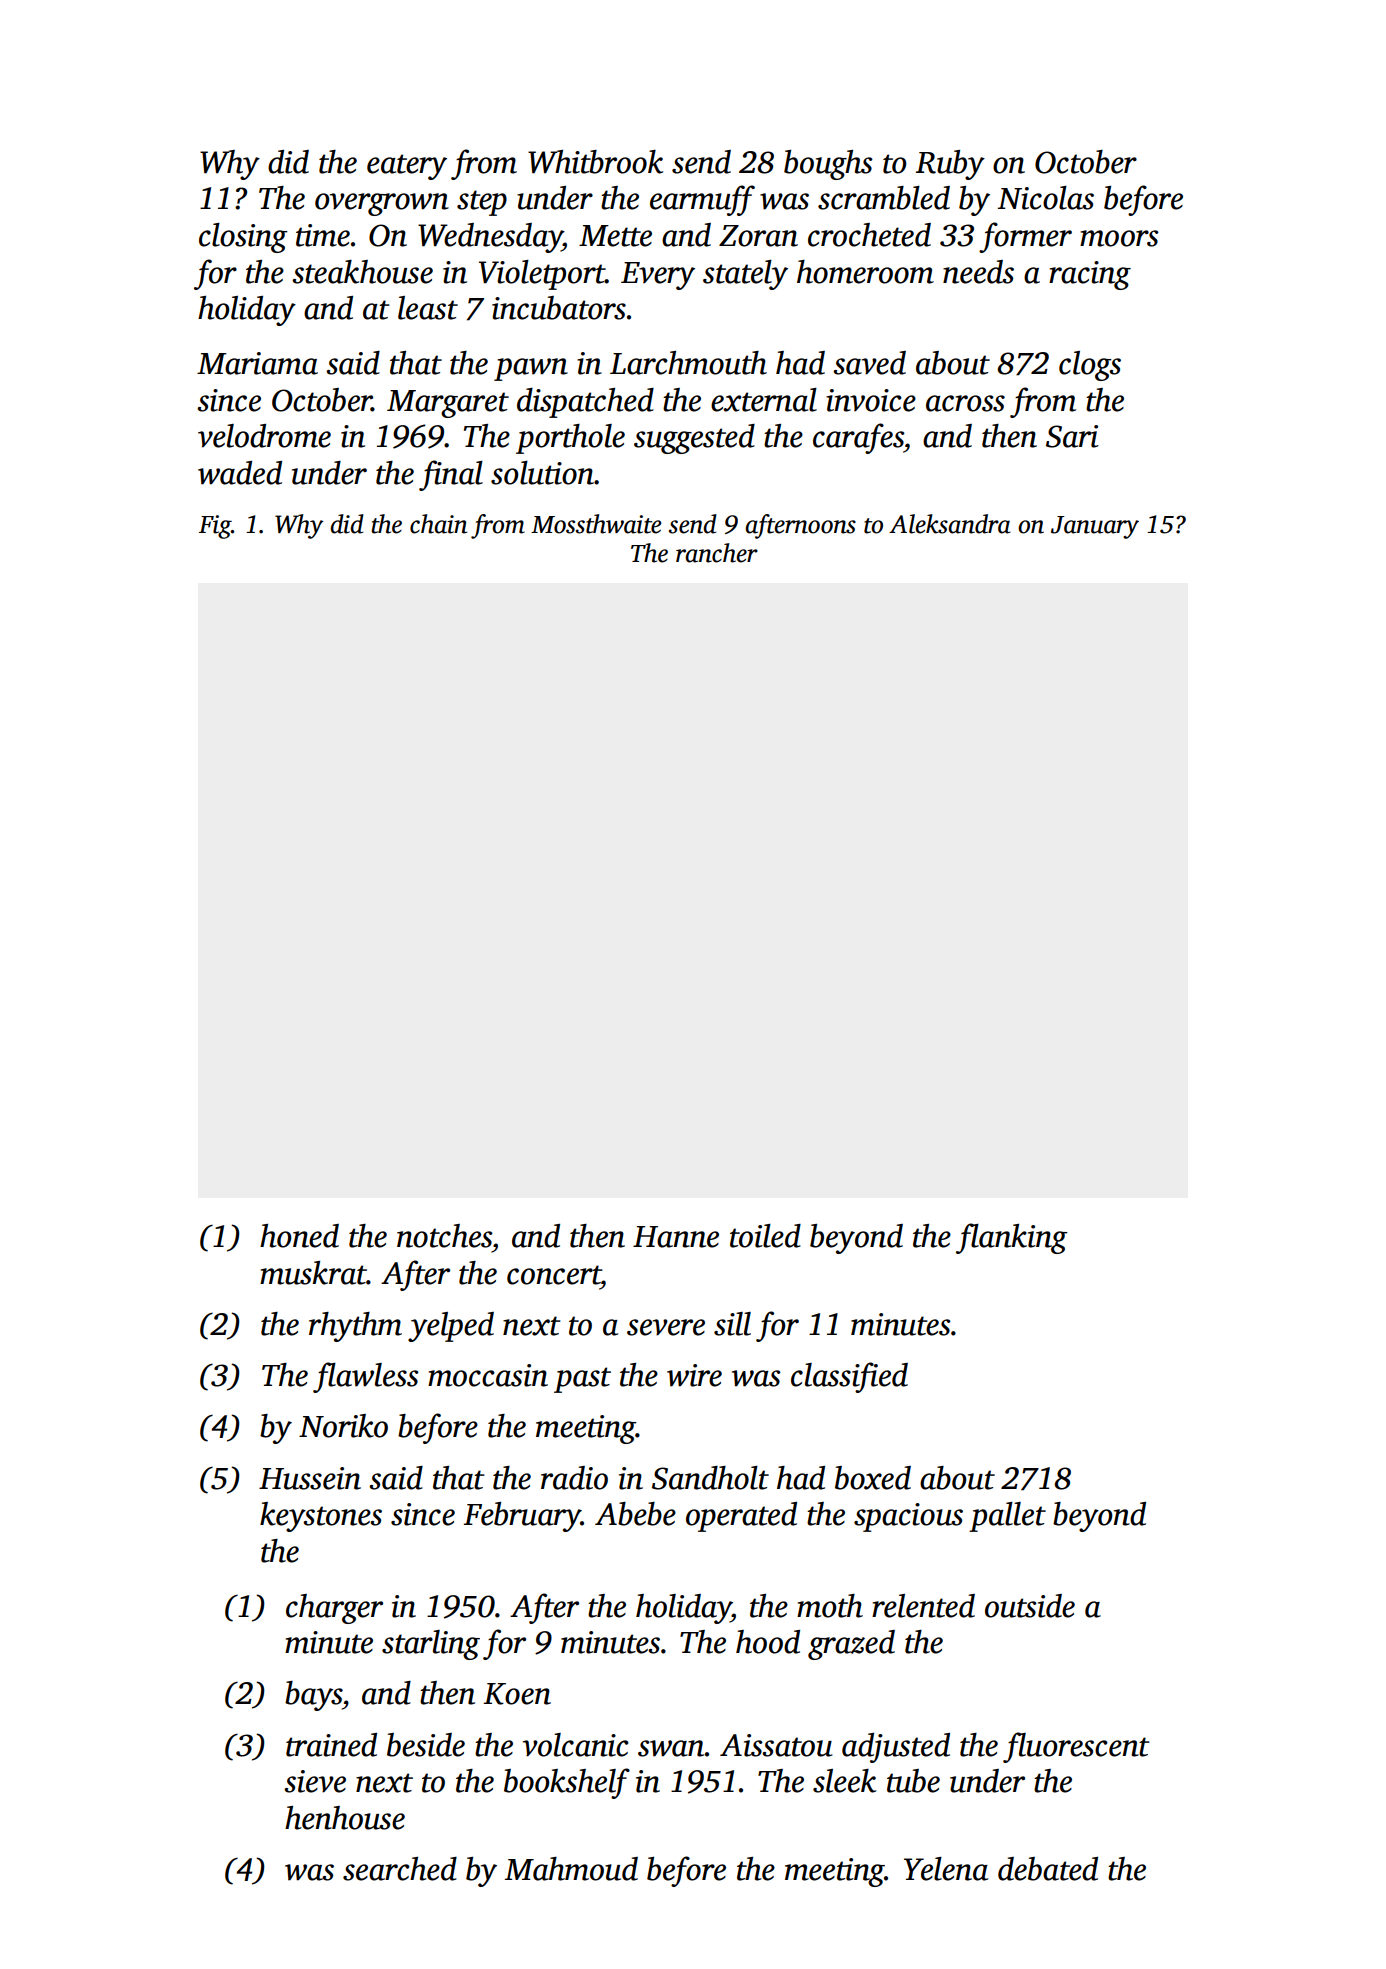 This screenshot has width=1386, height=1969. Describe the element at coordinates (765, 1236) in the screenshot. I see `toiled` at that location.
